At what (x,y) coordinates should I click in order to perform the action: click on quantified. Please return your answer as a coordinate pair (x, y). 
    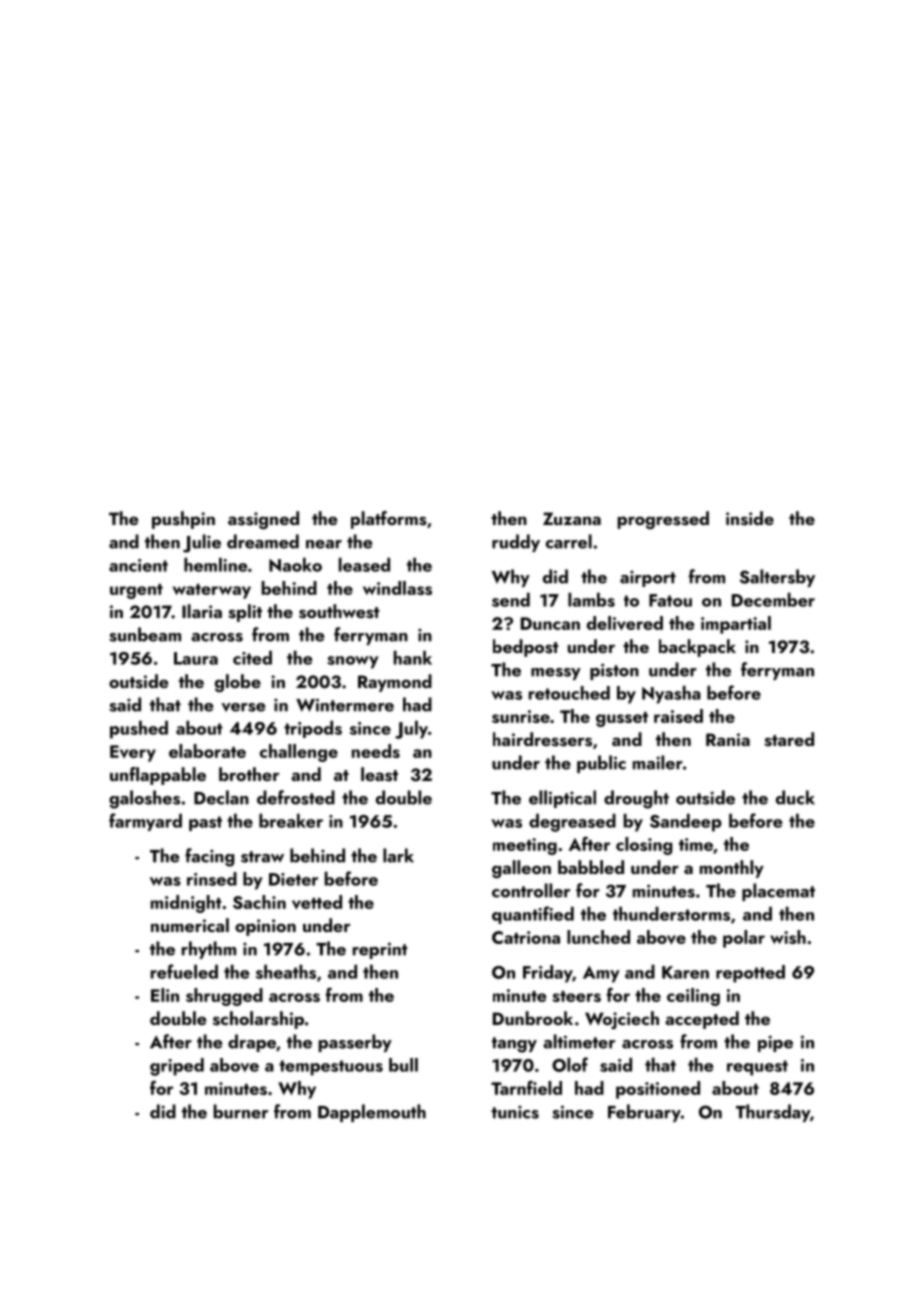
    Looking at the image, I should click on (533, 915).
